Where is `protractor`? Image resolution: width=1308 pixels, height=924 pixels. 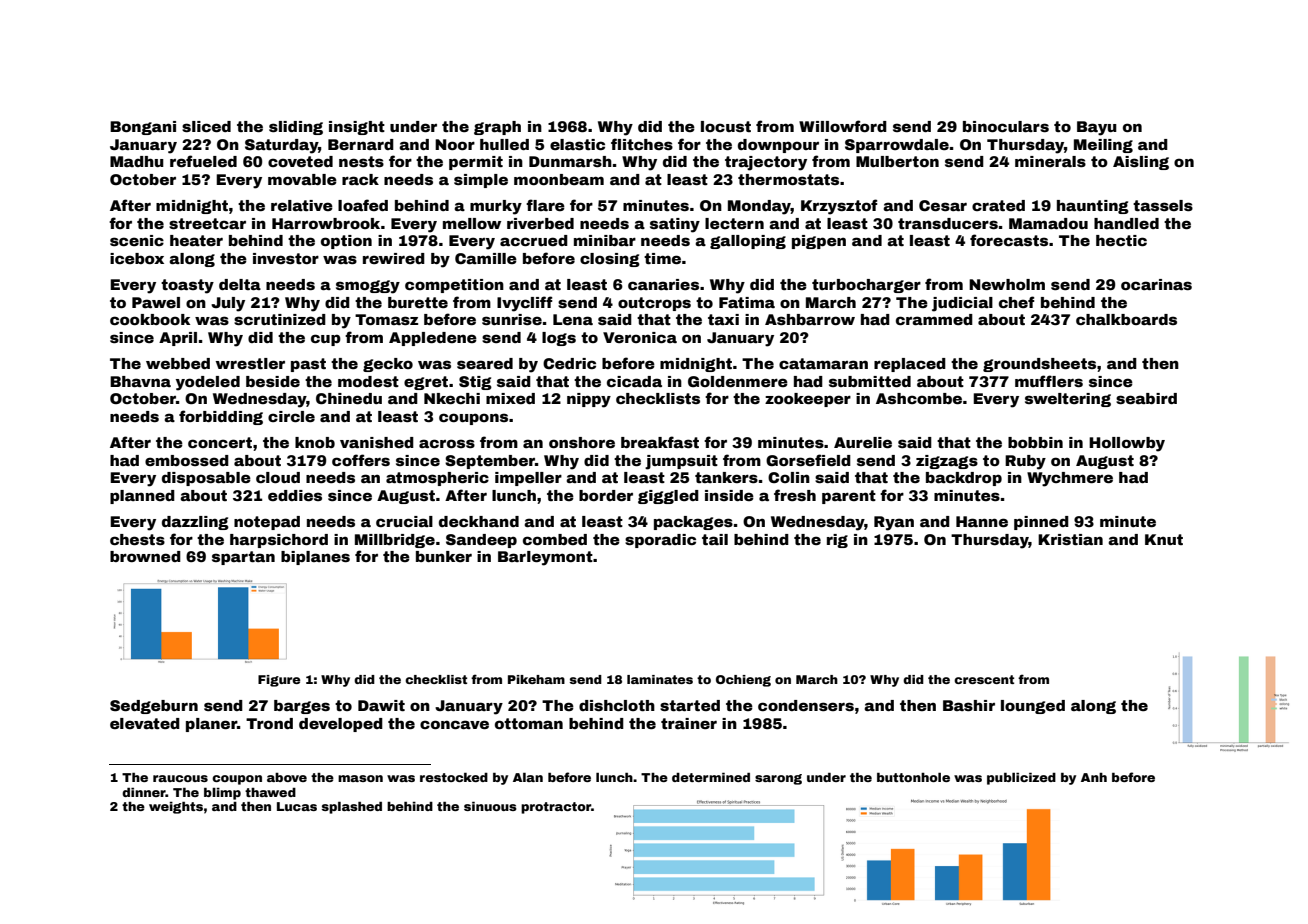
protractor is located at coordinates (556, 808).
